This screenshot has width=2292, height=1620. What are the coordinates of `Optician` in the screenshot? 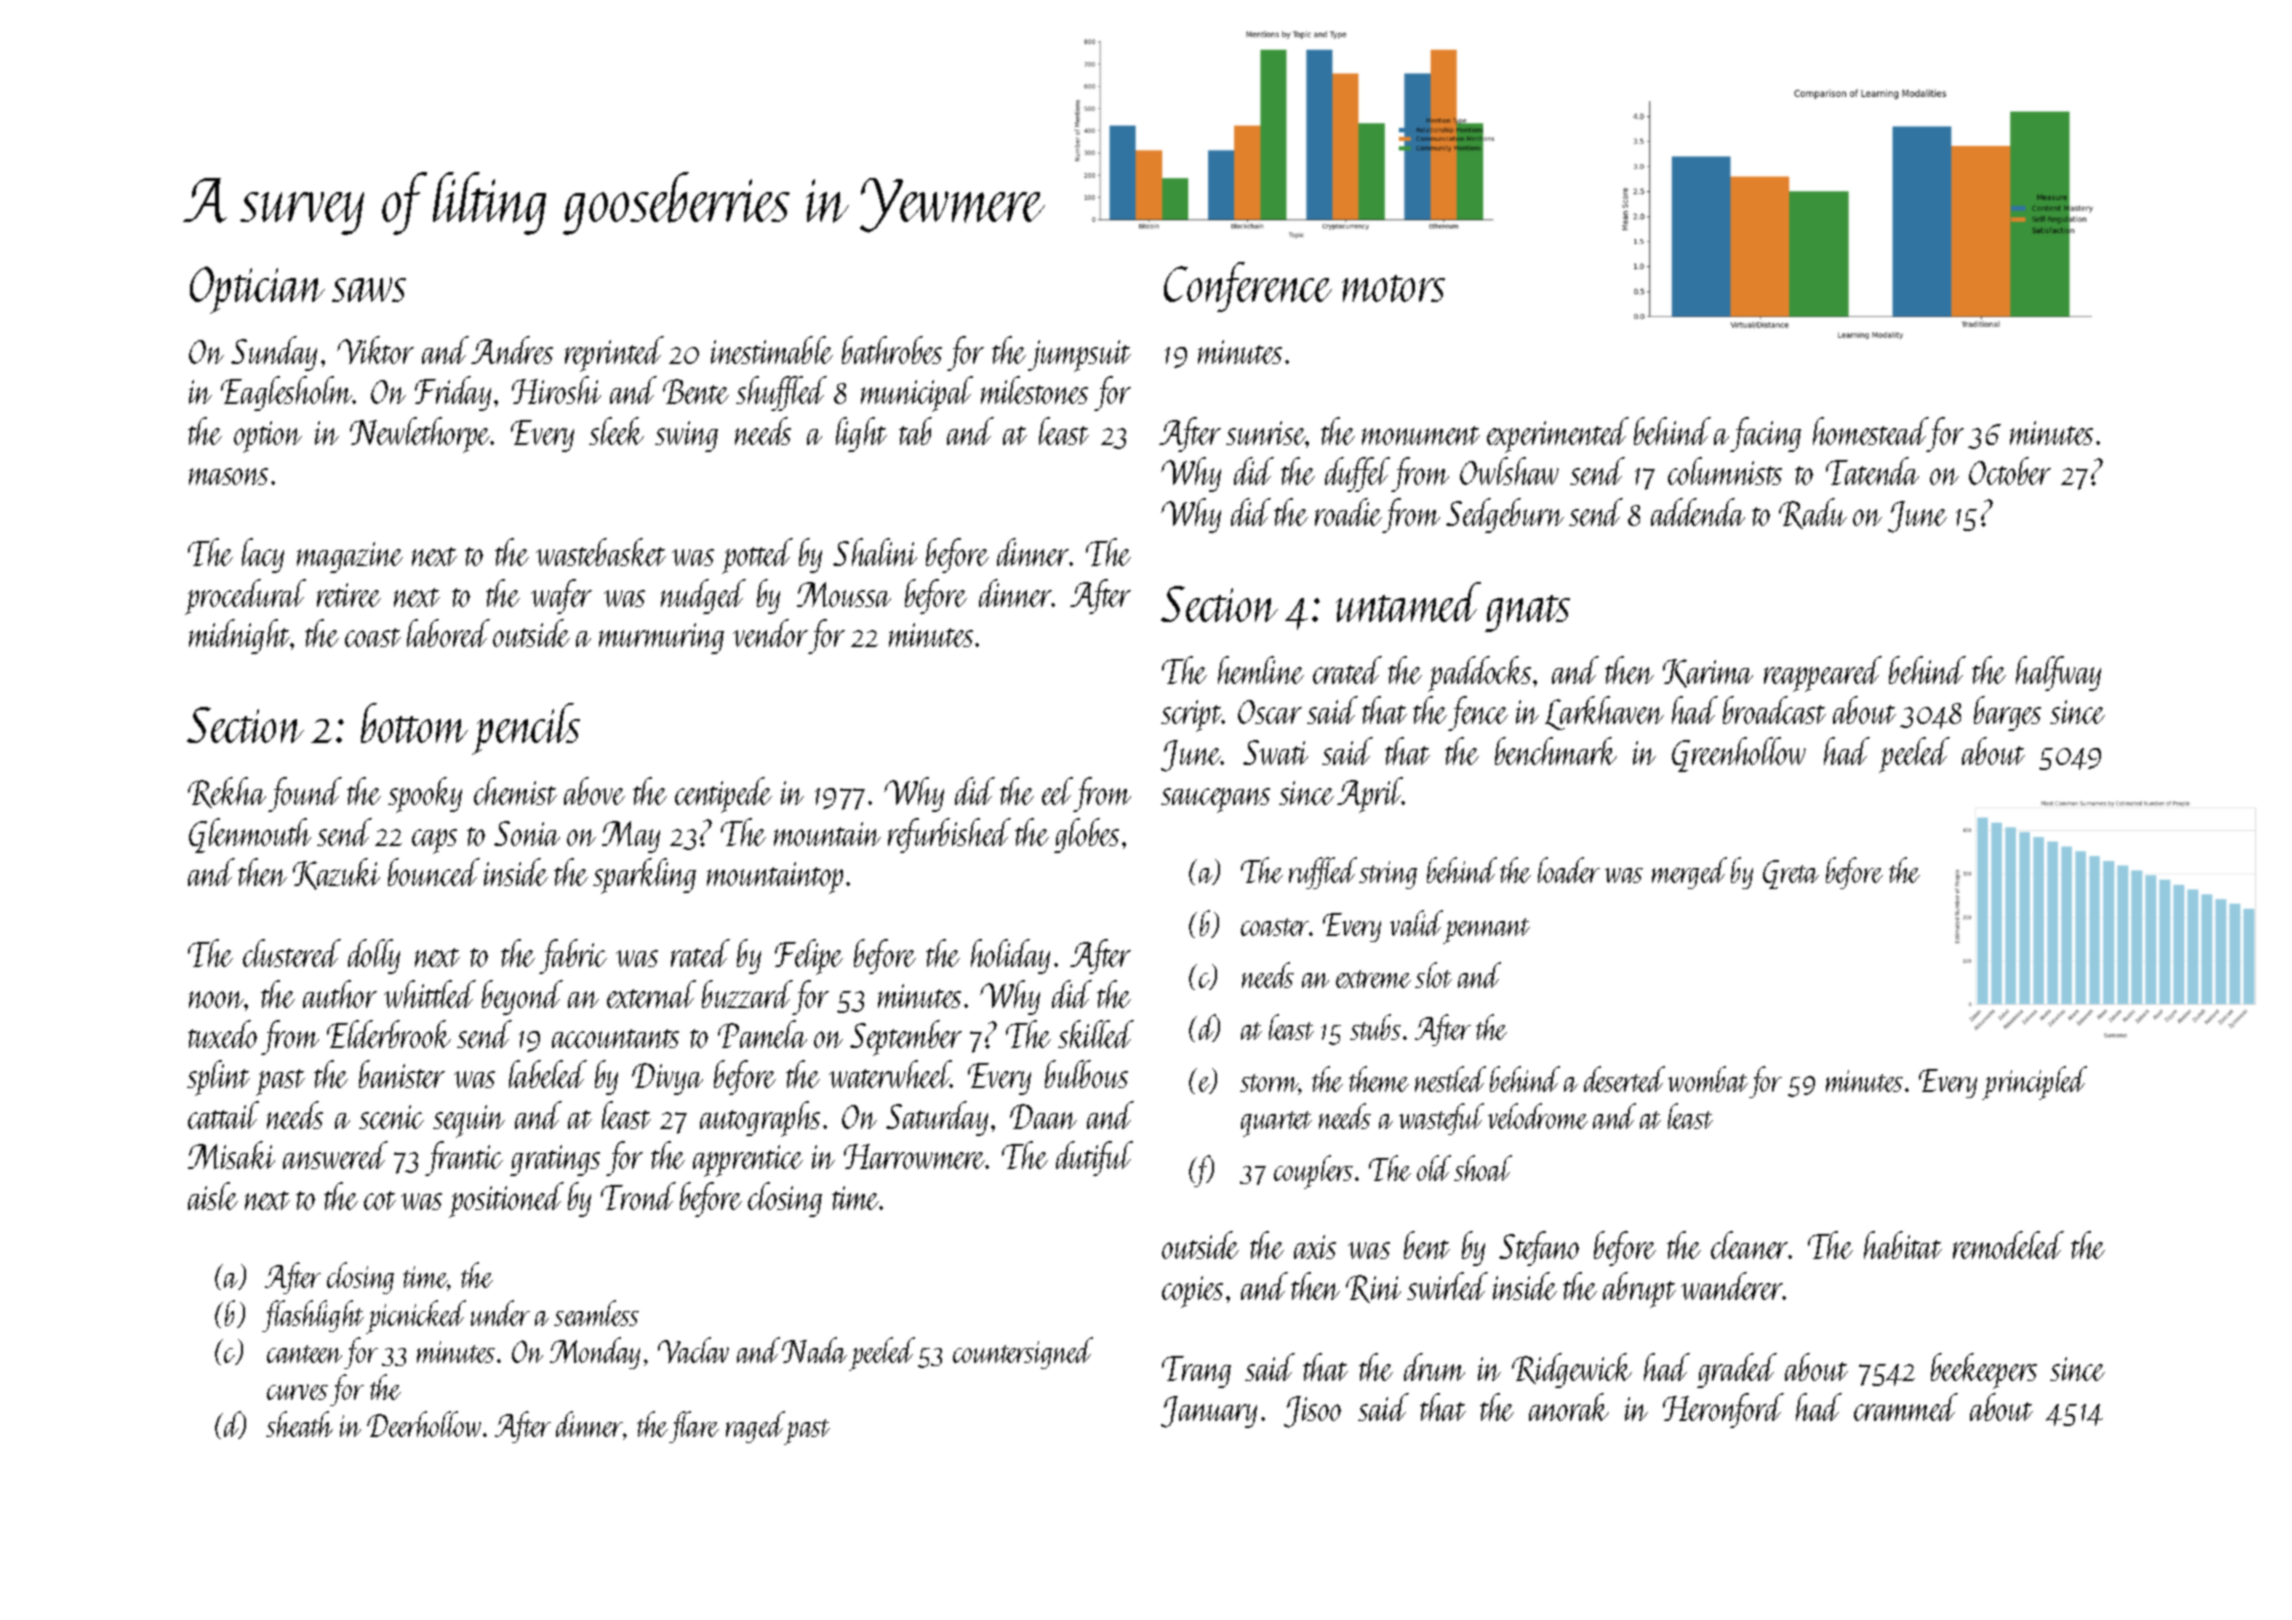 It's located at (257, 290).
